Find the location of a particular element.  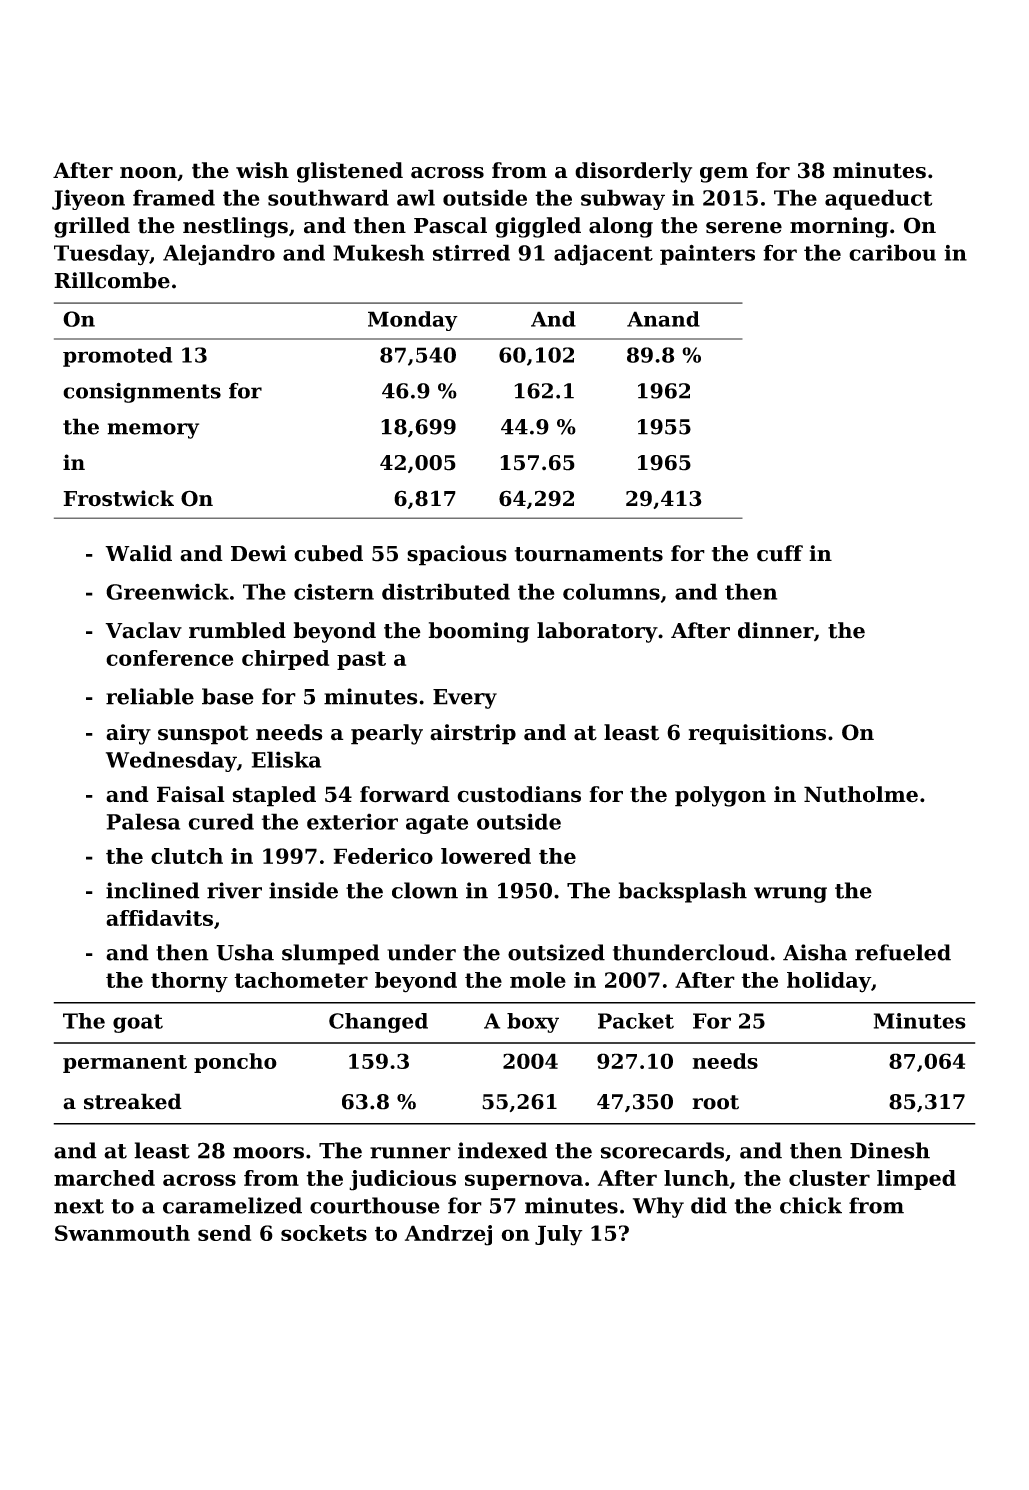

columns is located at coordinates (611, 591).
